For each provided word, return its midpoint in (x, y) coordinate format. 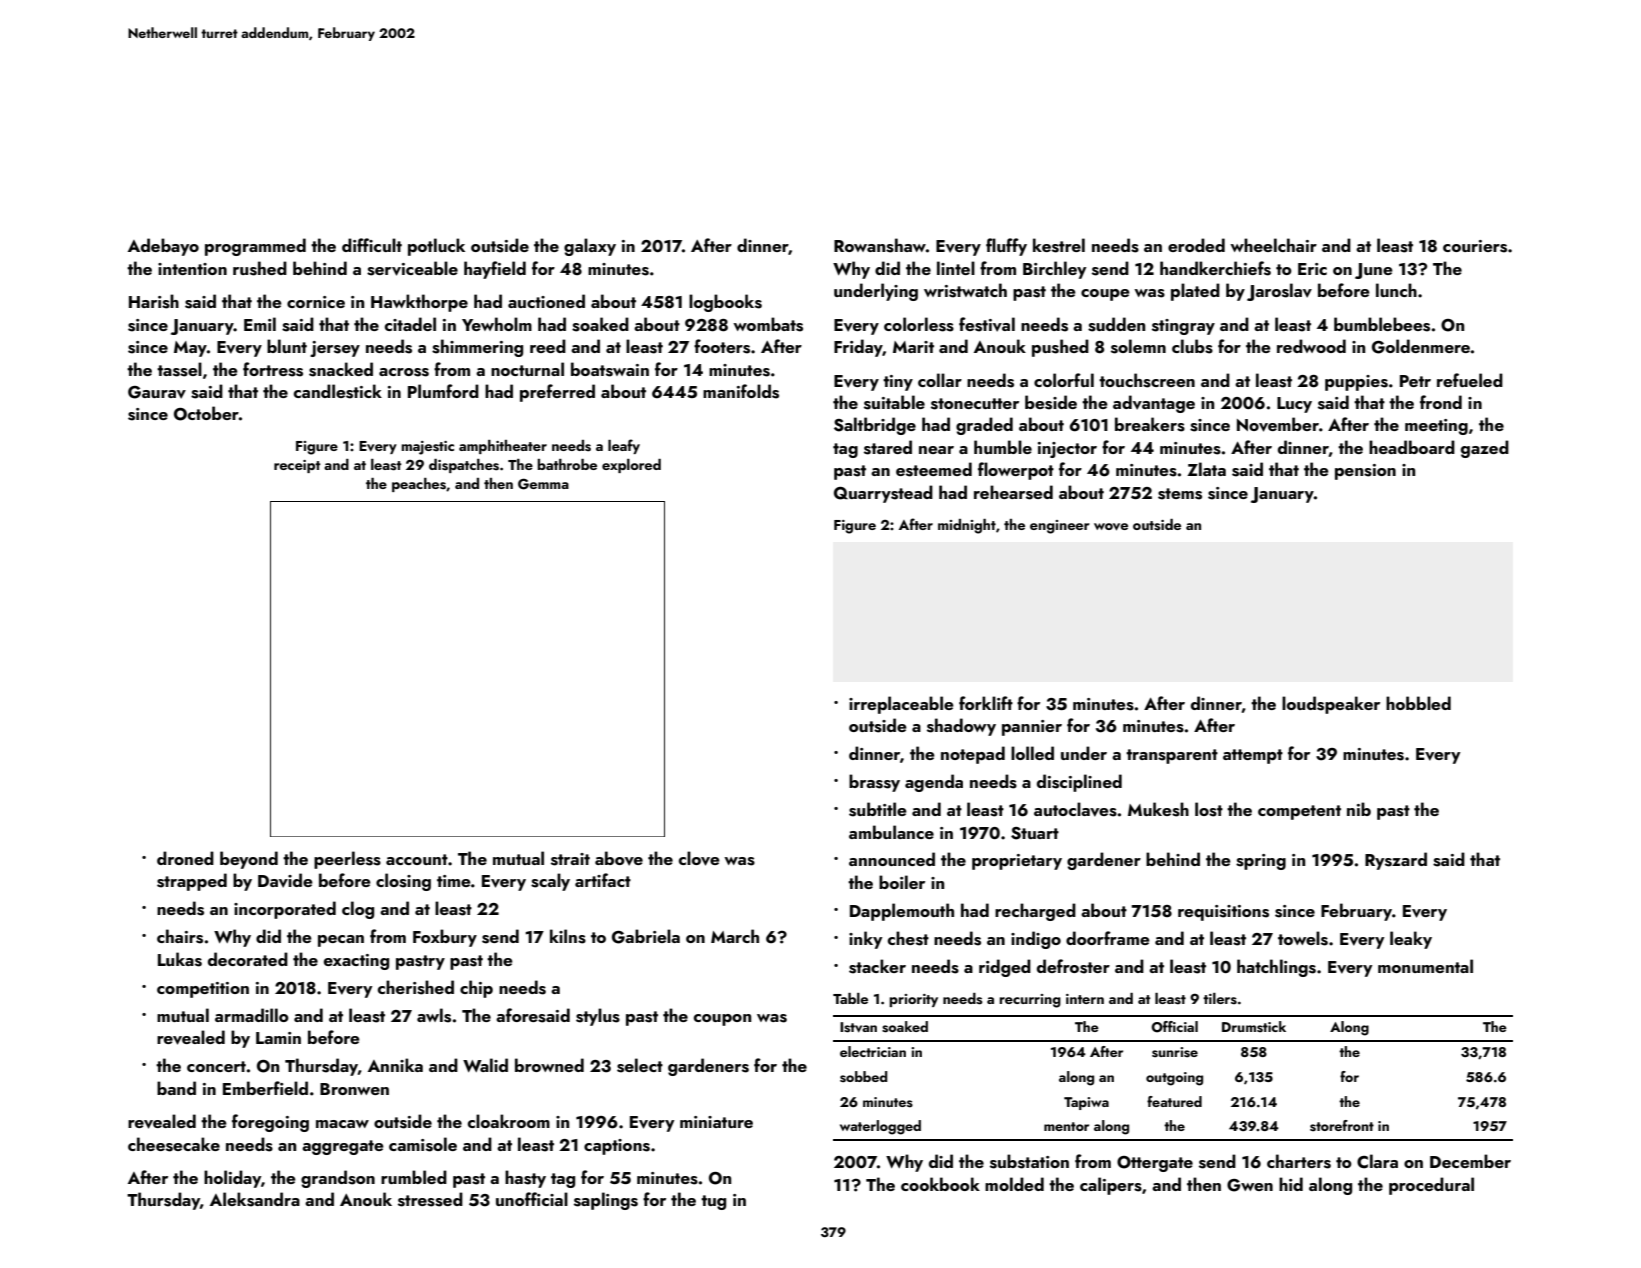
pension (1365, 472)
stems (1180, 494)
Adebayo (163, 247)
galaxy (590, 247)
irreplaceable (901, 705)
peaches (419, 485)
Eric (1312, 269)
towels (1303, 938)
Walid (485, 1065)
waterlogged (880, 1127)
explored (631, 466)
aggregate (343, 1147)
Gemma (543, 484)
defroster (1073, 966)
